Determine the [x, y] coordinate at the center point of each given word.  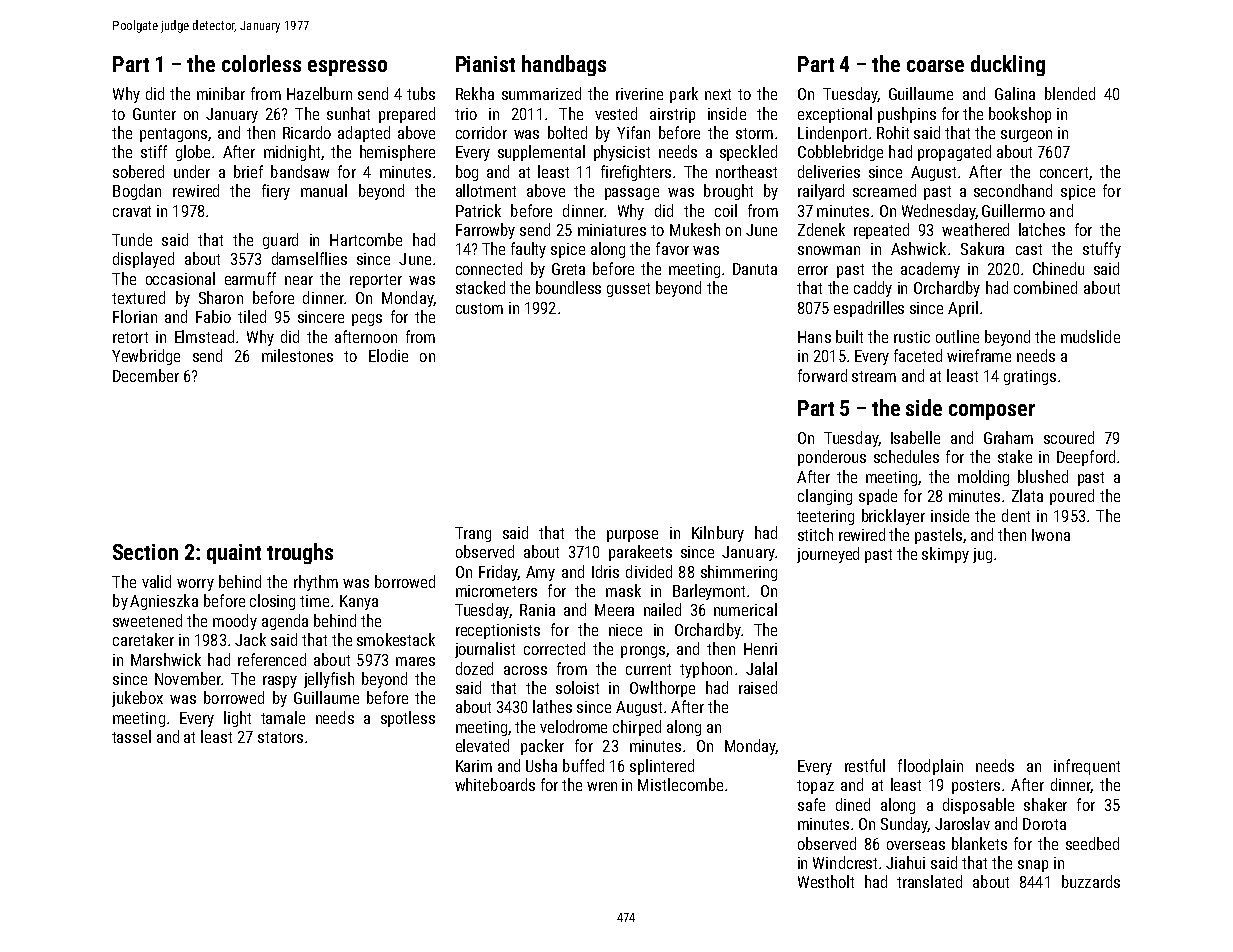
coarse [935, 66]
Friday [498, 573]
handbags [564, 65]
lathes [552, 706]
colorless [261, 63]
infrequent [1087, 767]
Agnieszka [164, 602]
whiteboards [495, 784]
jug [982, 555]
